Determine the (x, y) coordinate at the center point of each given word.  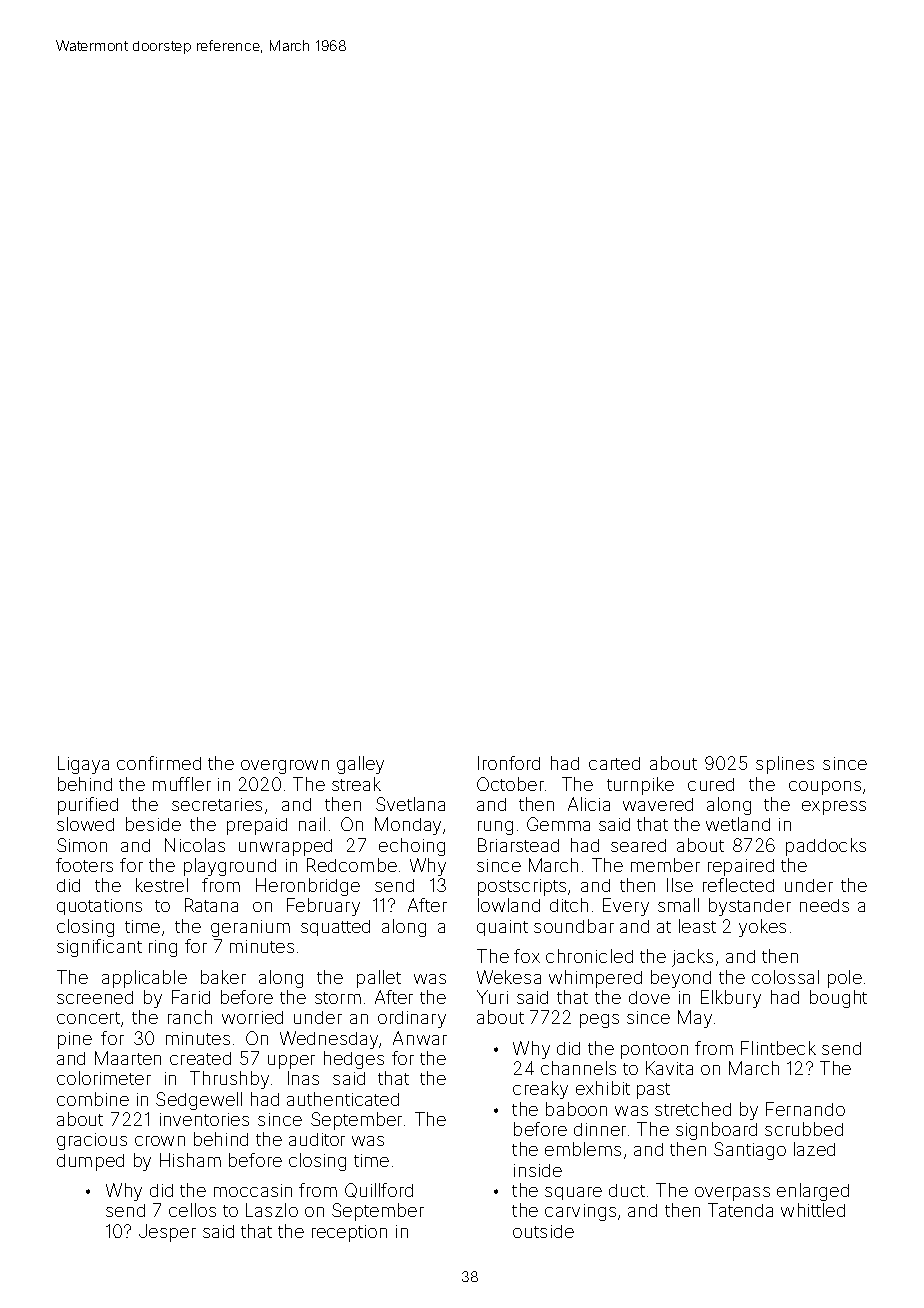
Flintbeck (778, 1048)
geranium (250, 928)
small (678, 905)
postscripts (522, 887)
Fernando (805, 1109)
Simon (82, 845)
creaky (540, 1090)
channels (578, 1068)
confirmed (159, 763)
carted (614, 763)
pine (75, 1040)
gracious (92, 1141)
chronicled (589, 956)
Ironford (509, 763)
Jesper (167, 1233)
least (697, 926)
